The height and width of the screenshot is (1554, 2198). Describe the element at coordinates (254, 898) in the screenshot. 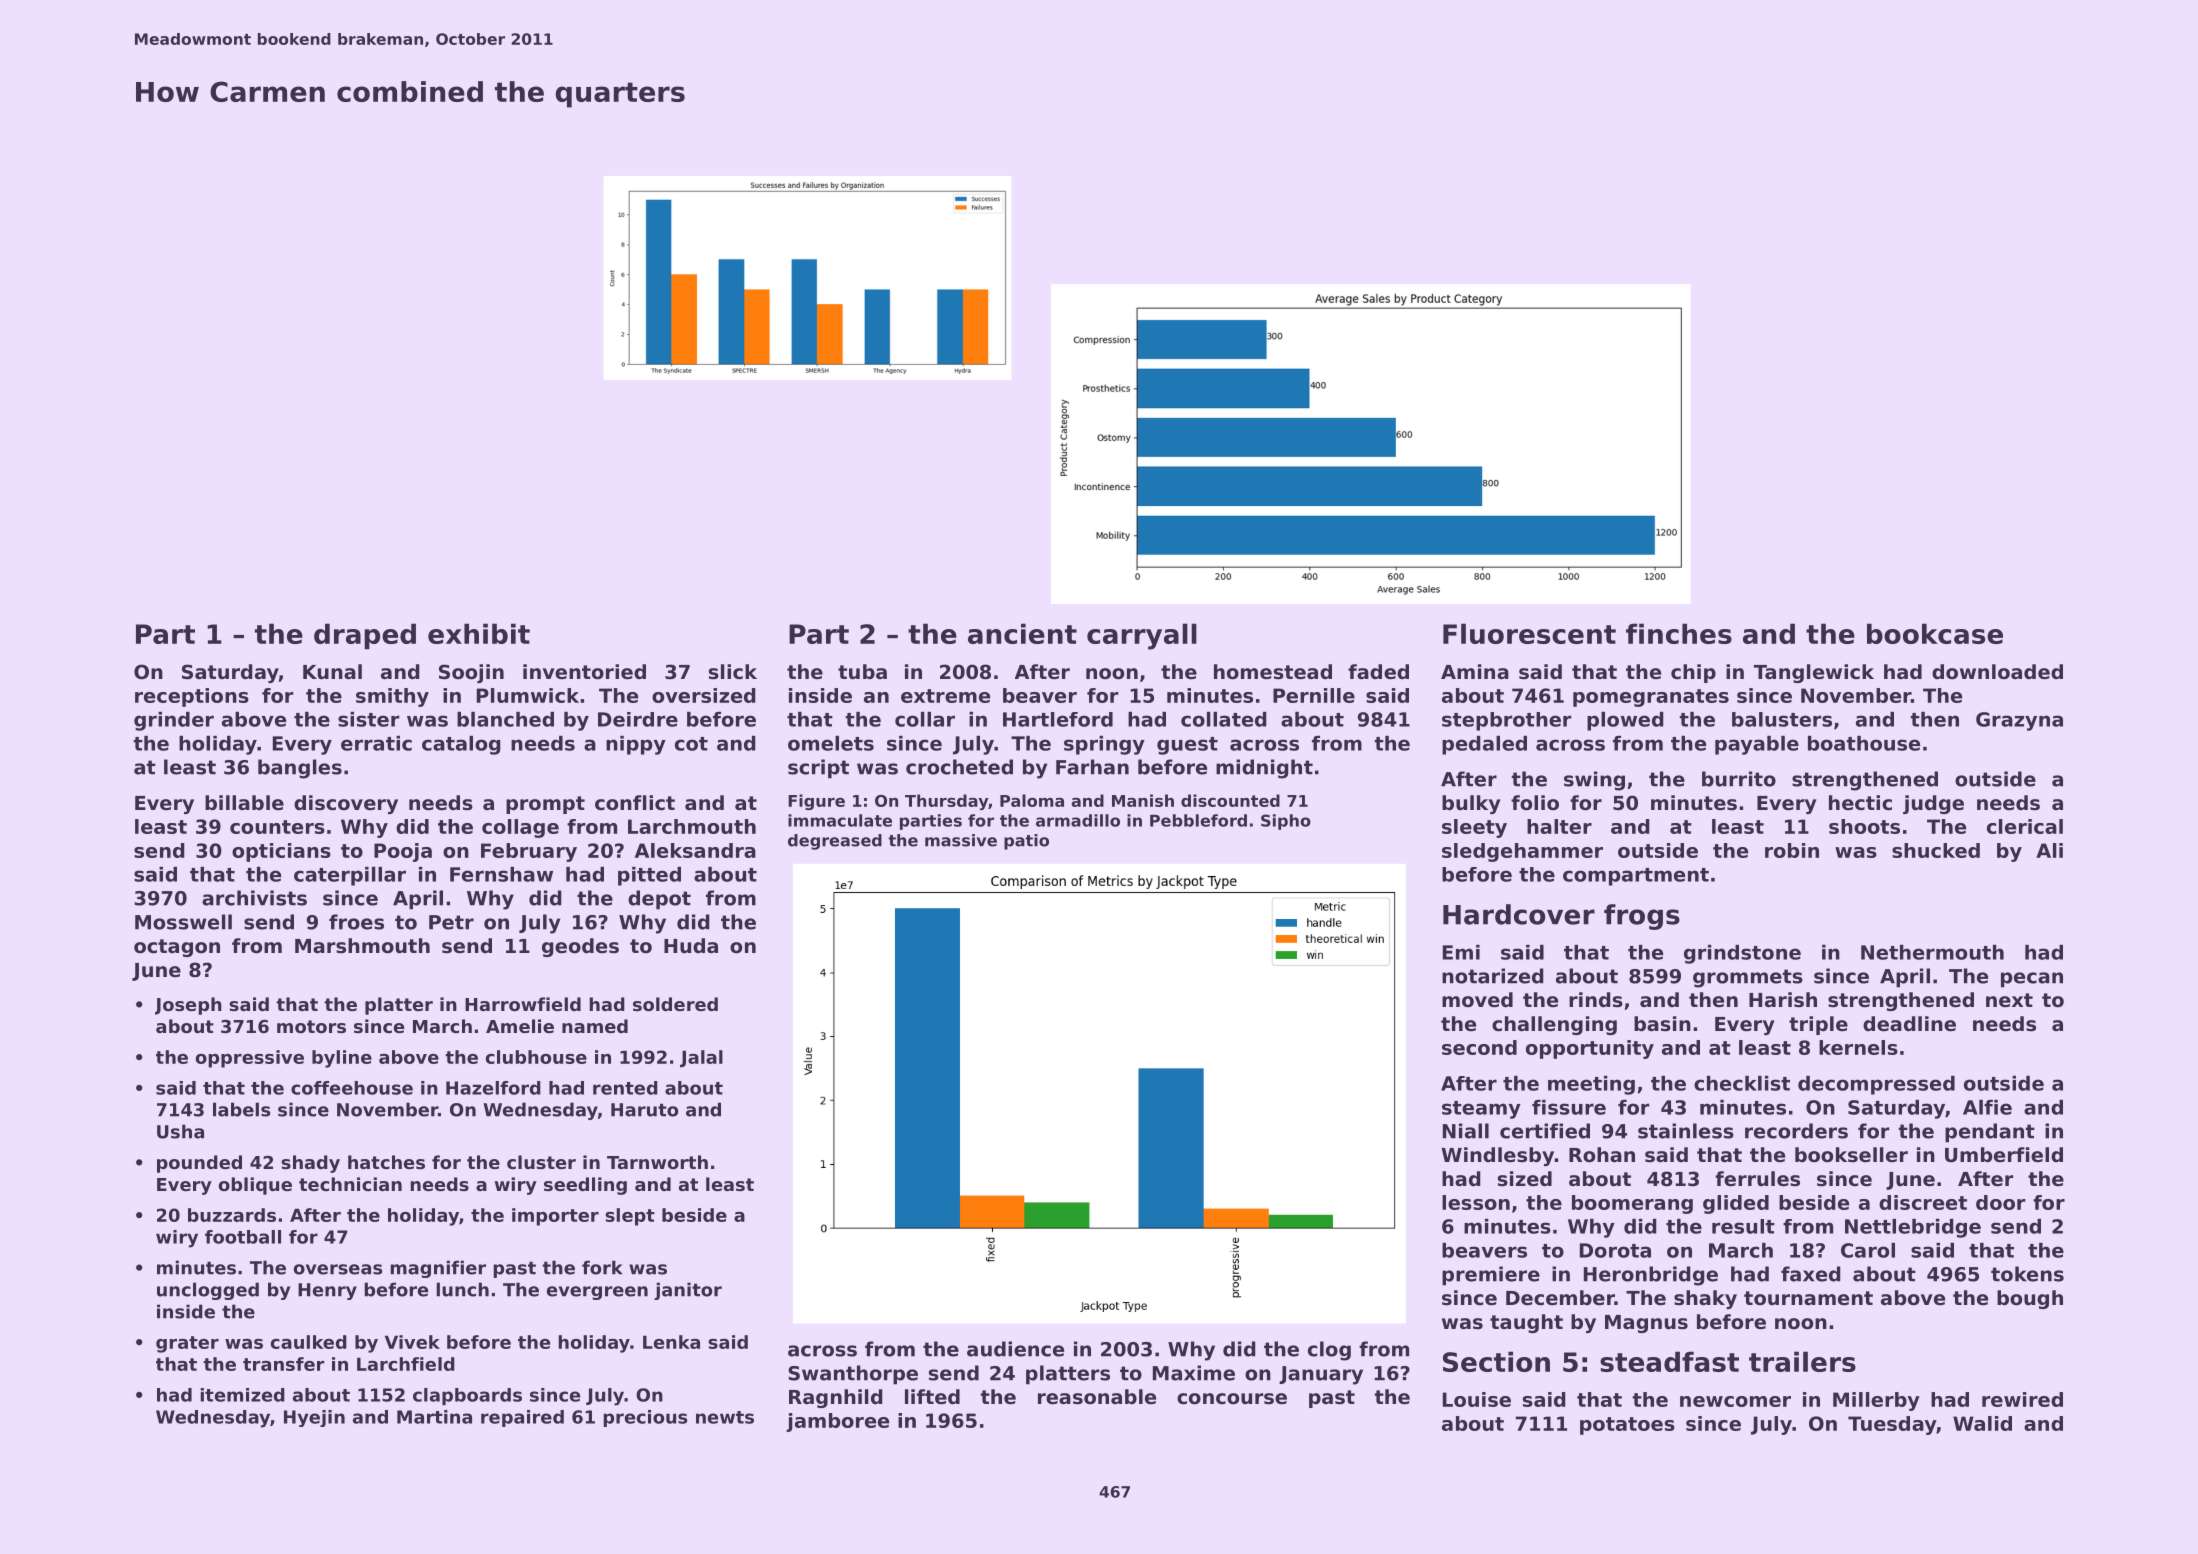

I see `archivists` at that location.
